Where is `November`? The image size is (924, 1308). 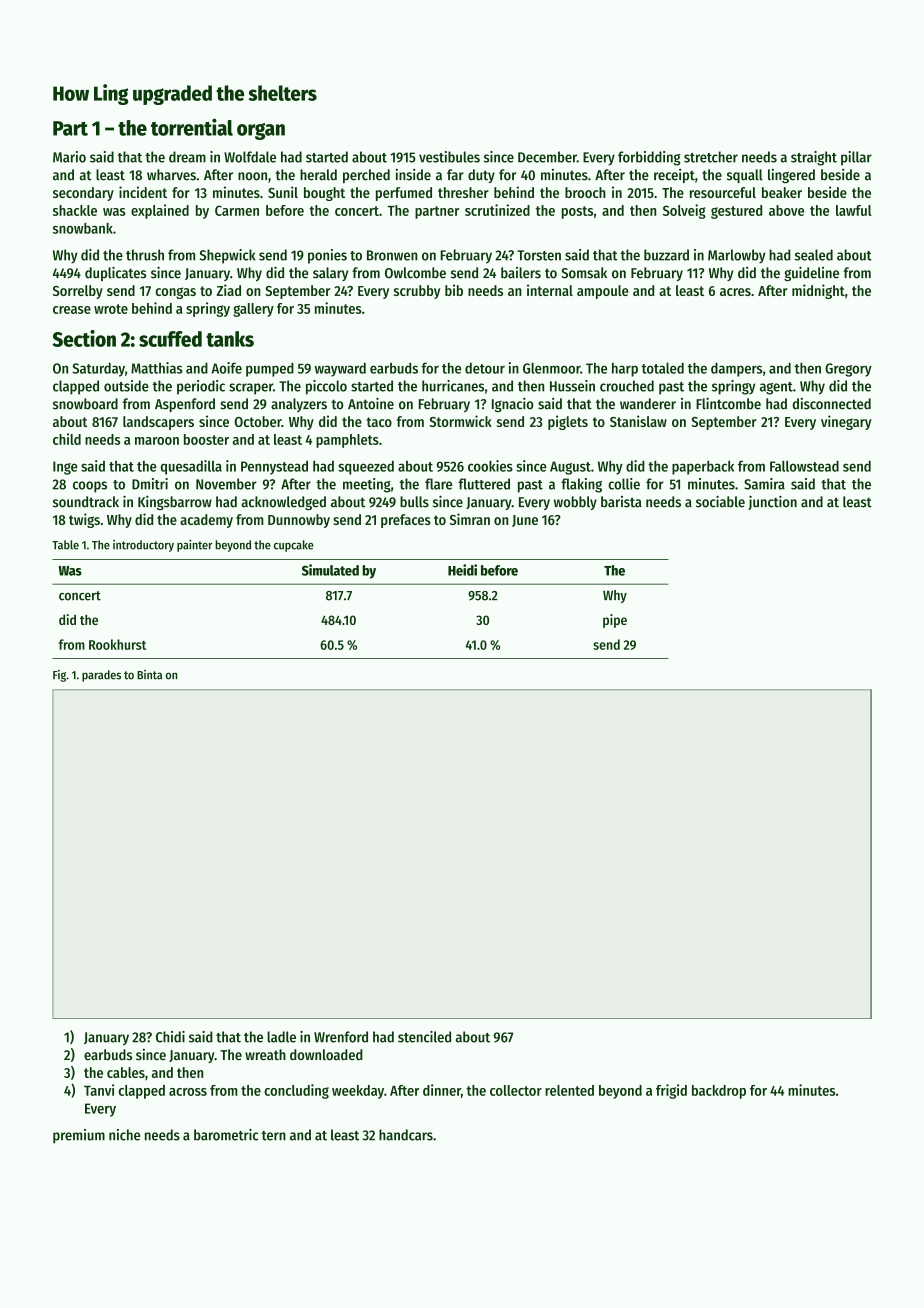 November is located at coordinates (226, 484).
